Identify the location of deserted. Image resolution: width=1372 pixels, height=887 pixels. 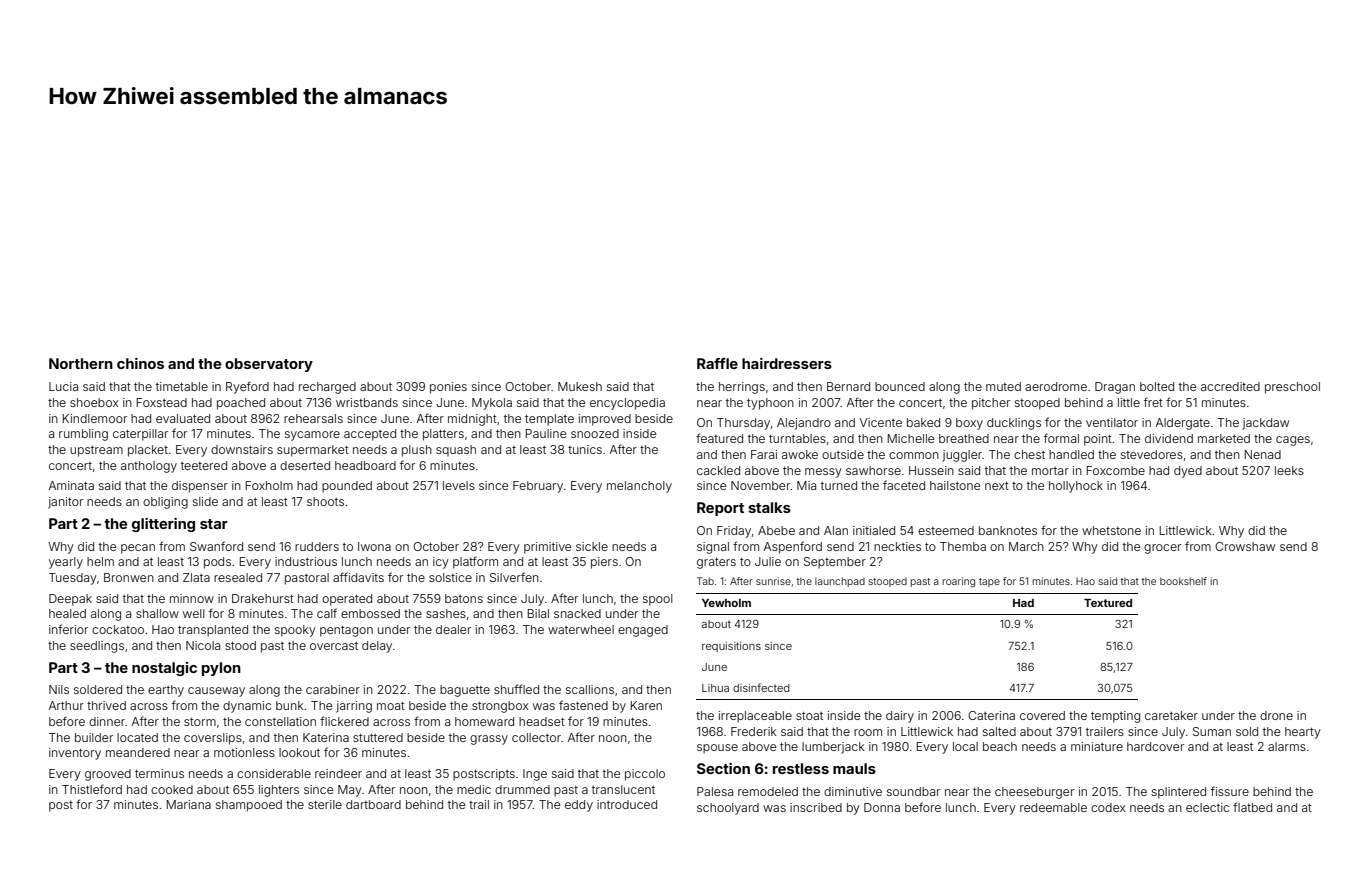
(305, 465).
